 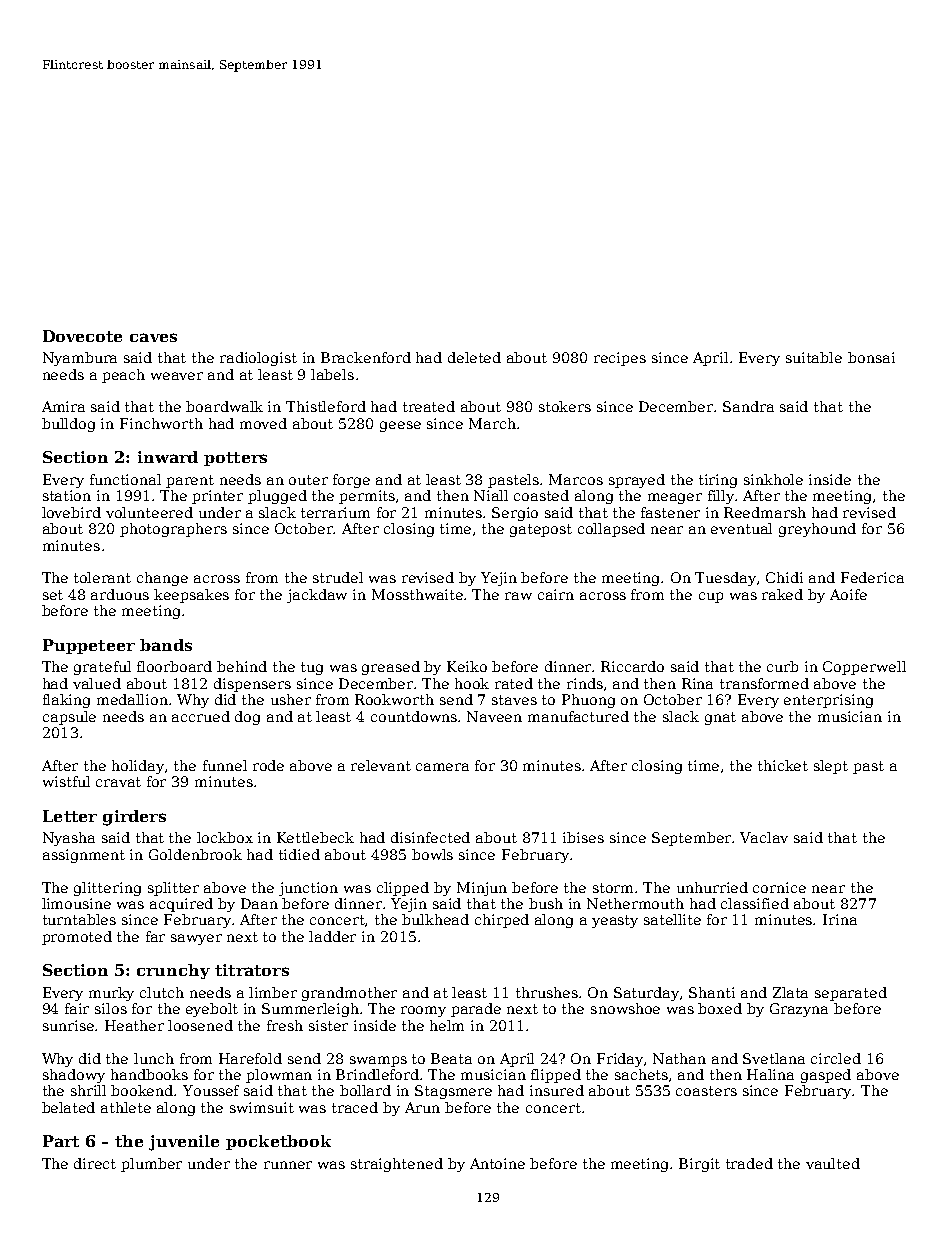 I want to click on titrators, so click(x=252, y=970).
